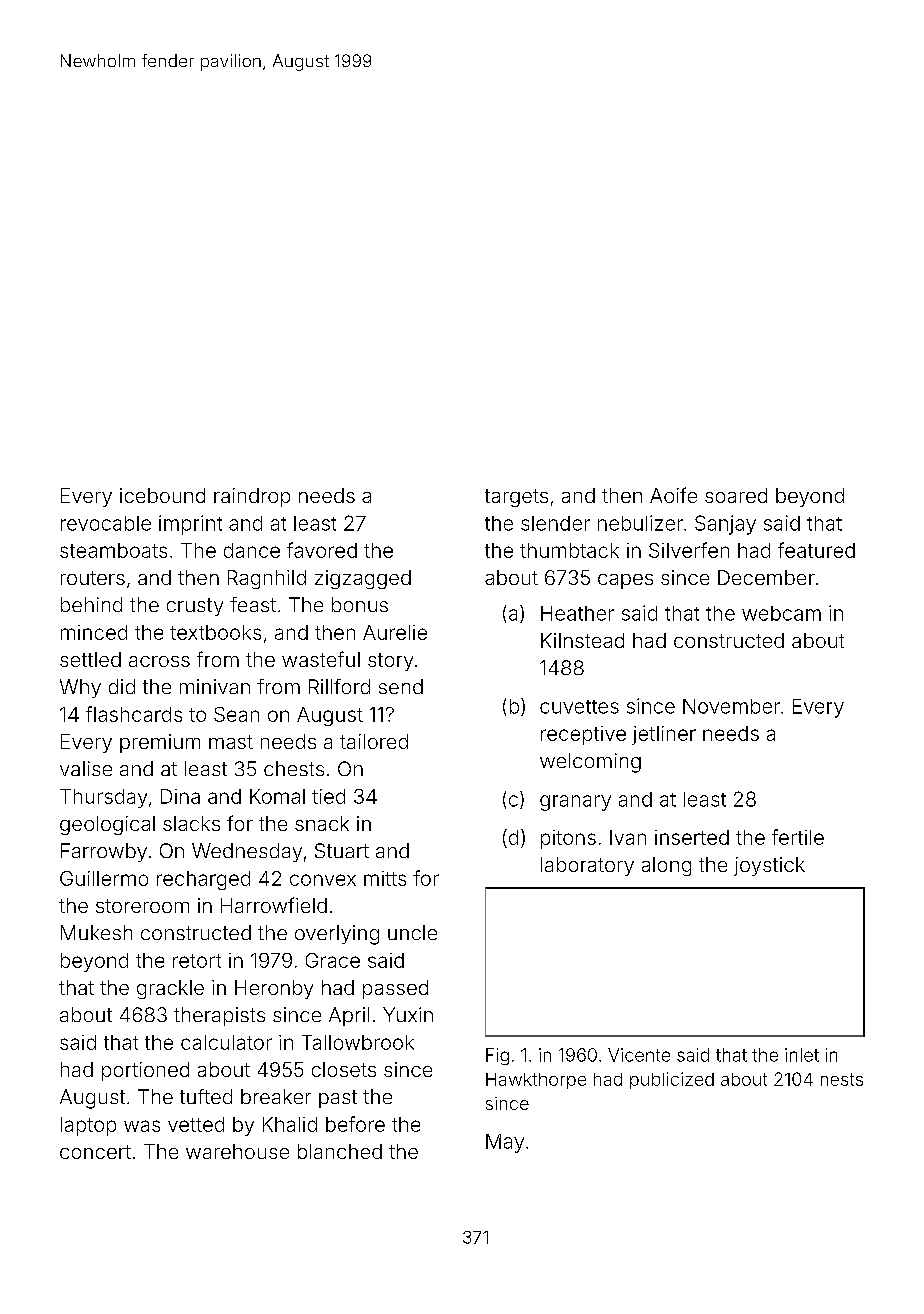 This screenshot has width=924, height=1314. I want to click on geological, so click(107, 825).
